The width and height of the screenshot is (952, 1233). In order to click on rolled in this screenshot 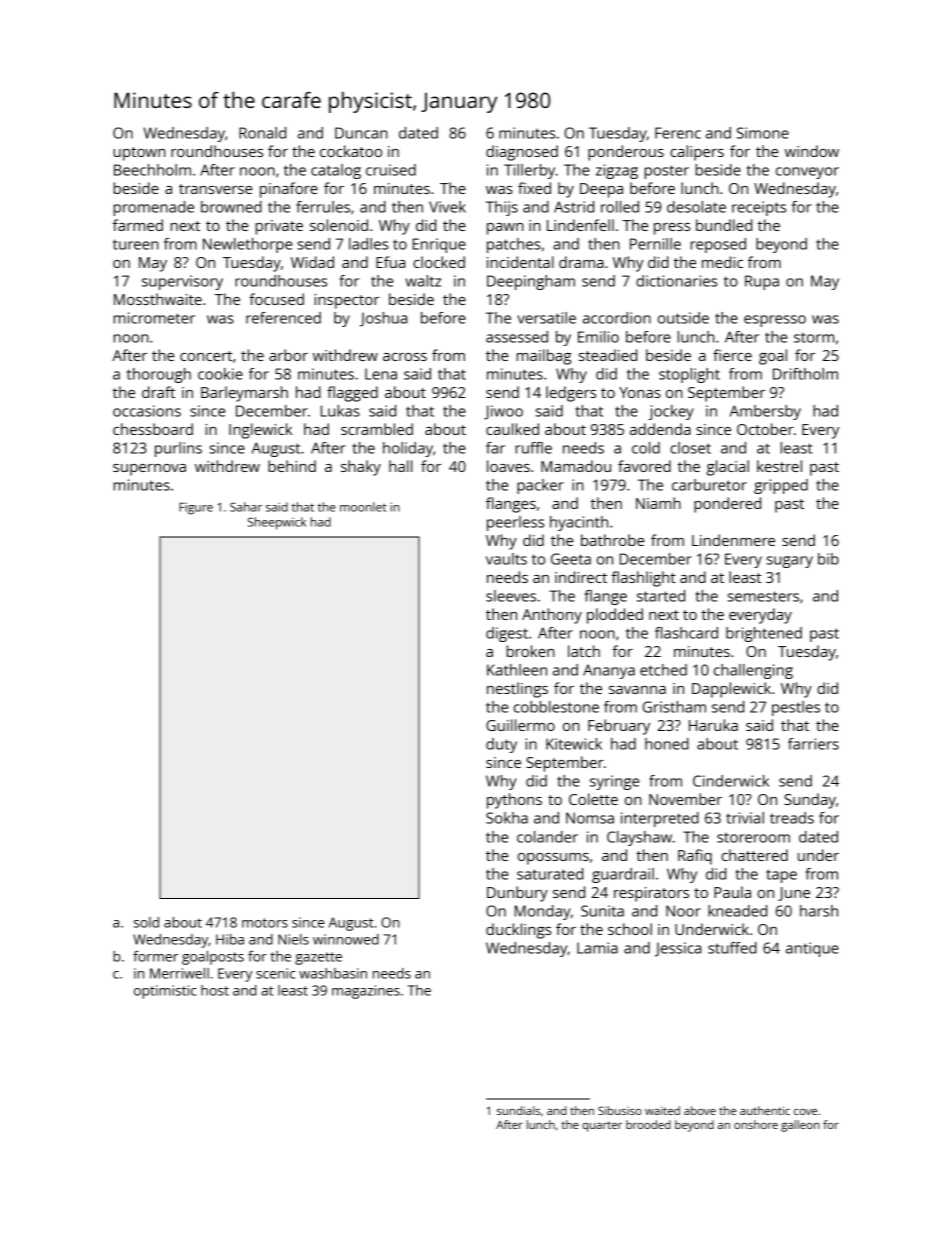, I will do `click(620, 207)`.
